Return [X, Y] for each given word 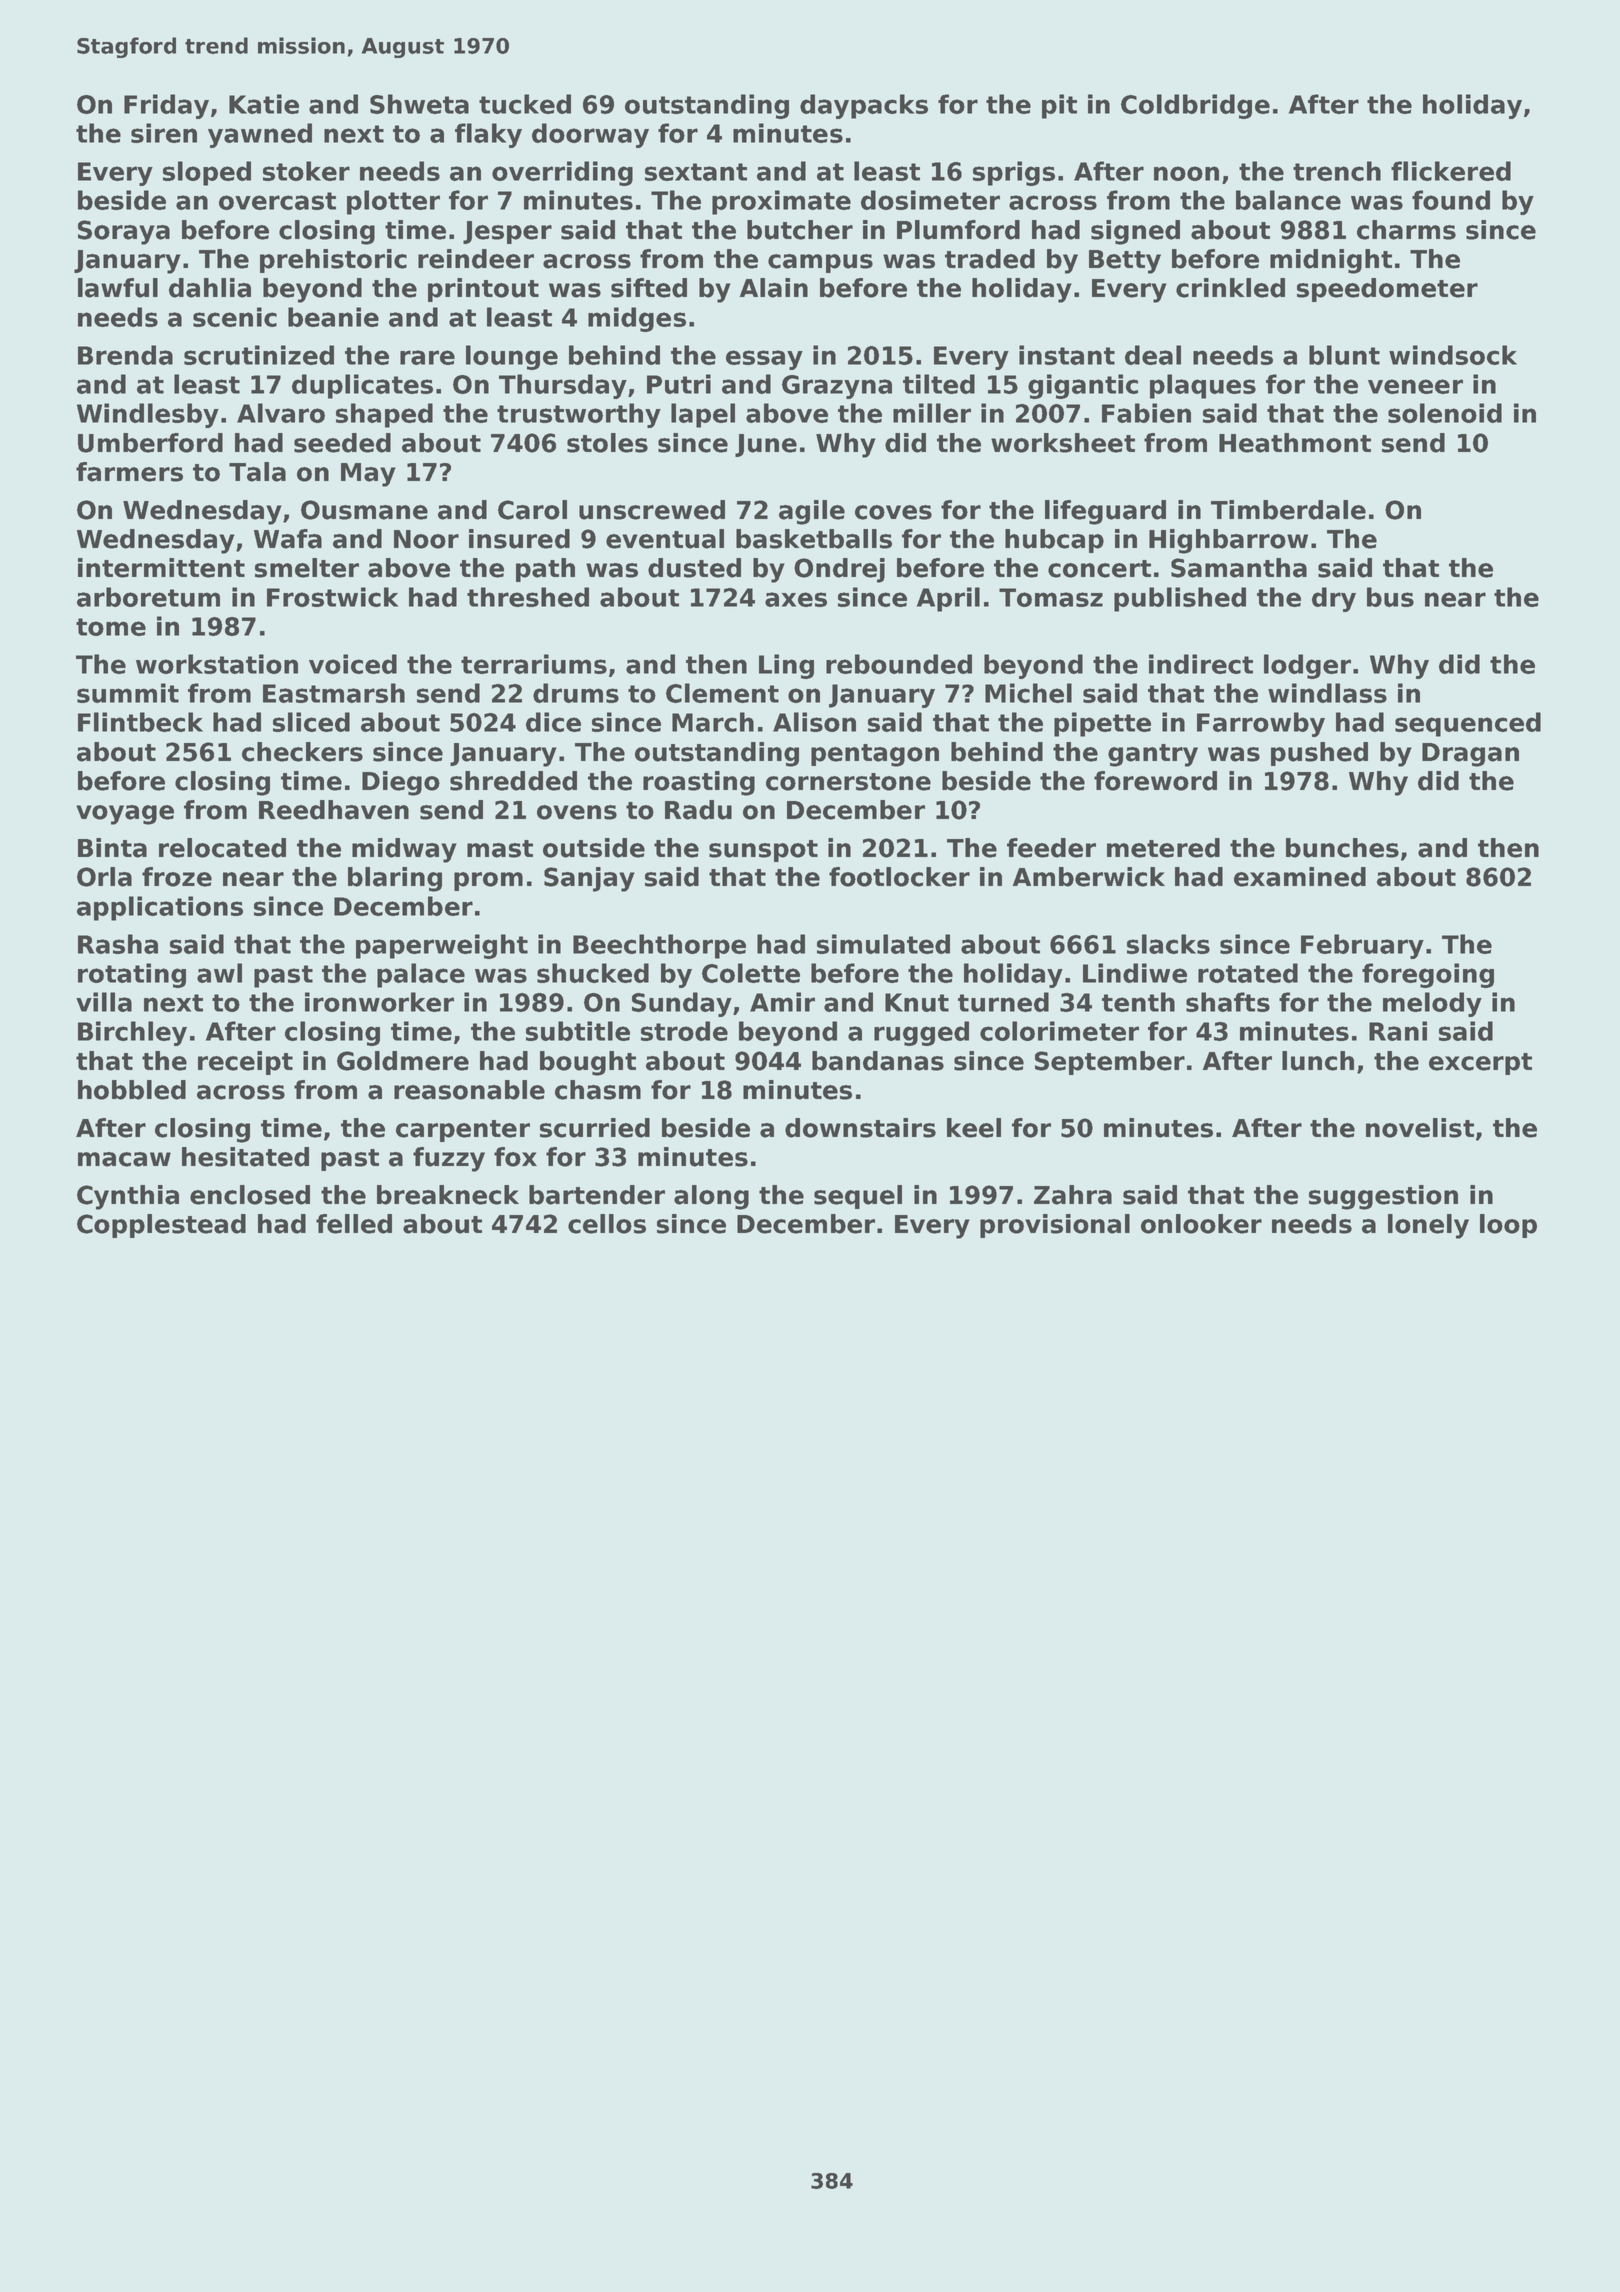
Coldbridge [1195, 106]
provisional [1055, 1226]
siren [164, 133]
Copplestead [161, 1226]
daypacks [864, 106]
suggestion [1383, 1197]
